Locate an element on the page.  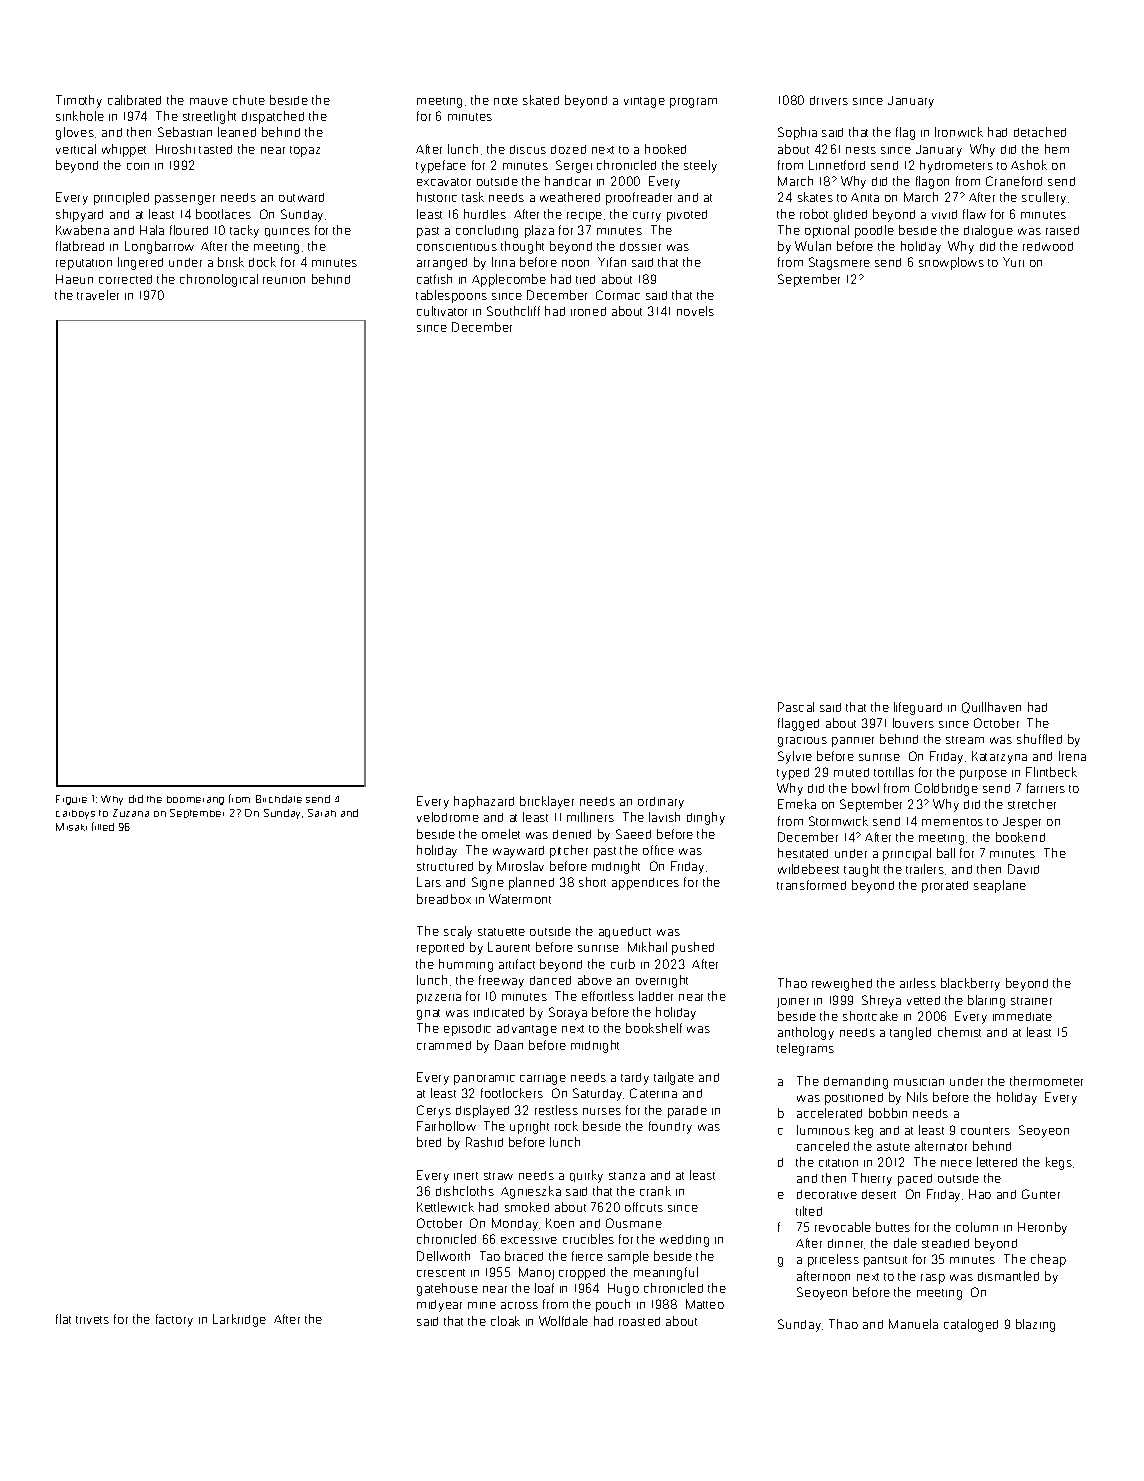
haphazard is located at coordinates (484, 802).
